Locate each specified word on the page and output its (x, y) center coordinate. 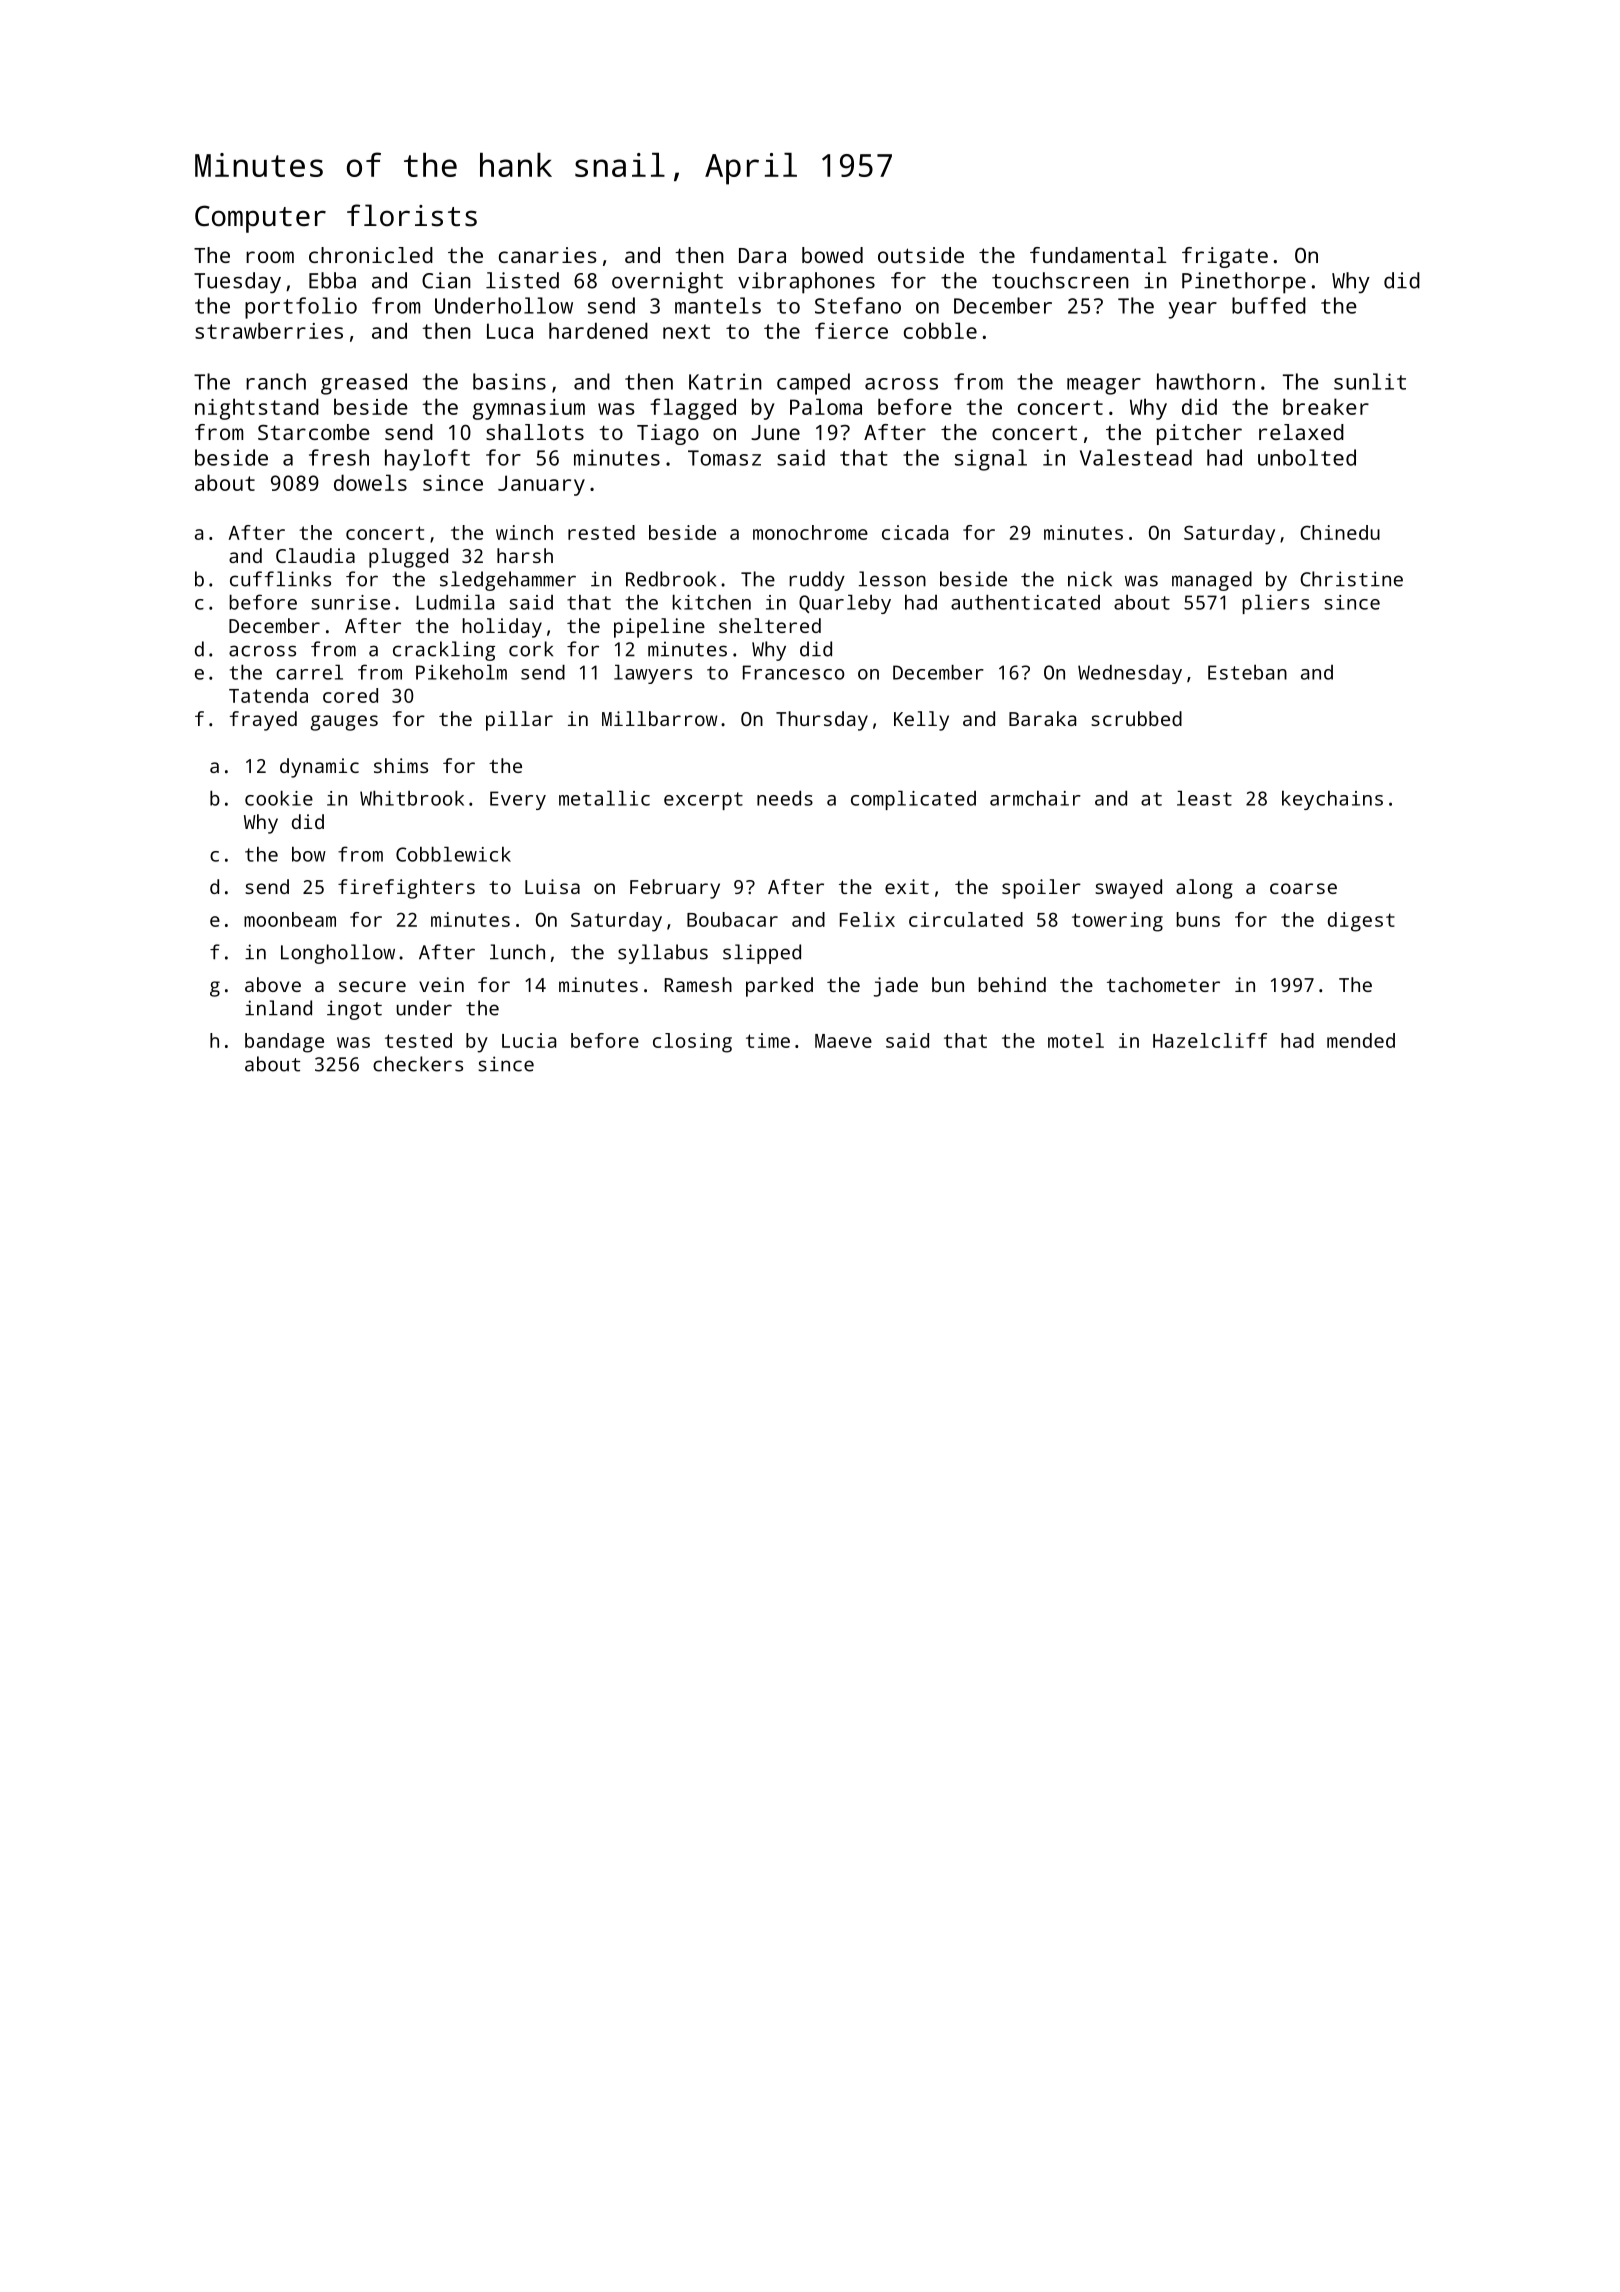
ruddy (817, 581)
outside (921, 255)
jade (896, 987)
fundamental (1098, 255)
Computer (260, 219)
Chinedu (1340, 532)
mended (1361, 1040)
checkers (418, 1064)
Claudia (315, 555)
